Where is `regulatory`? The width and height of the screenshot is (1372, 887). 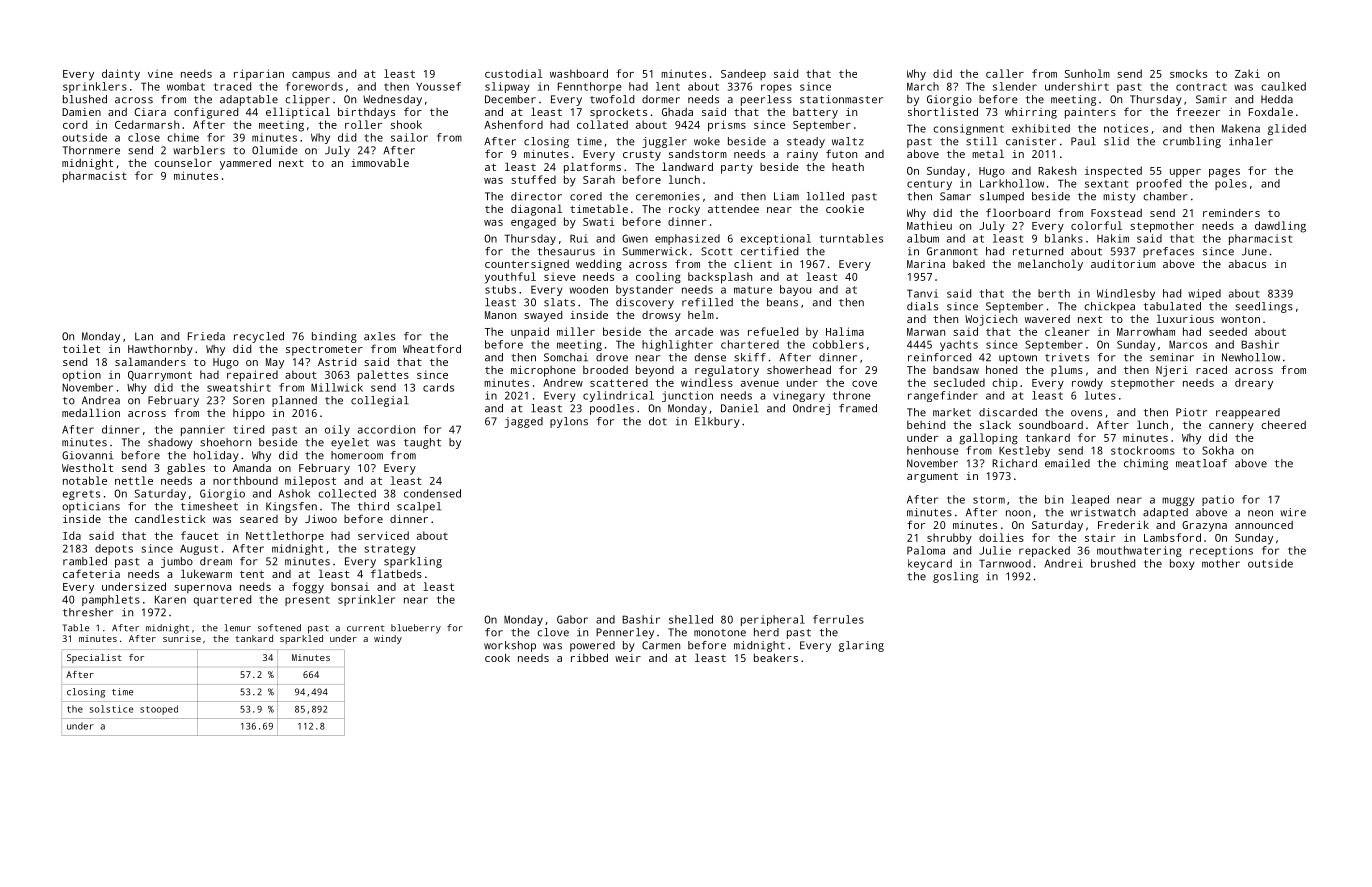 regulatory is located at coordinates (727, 371).
